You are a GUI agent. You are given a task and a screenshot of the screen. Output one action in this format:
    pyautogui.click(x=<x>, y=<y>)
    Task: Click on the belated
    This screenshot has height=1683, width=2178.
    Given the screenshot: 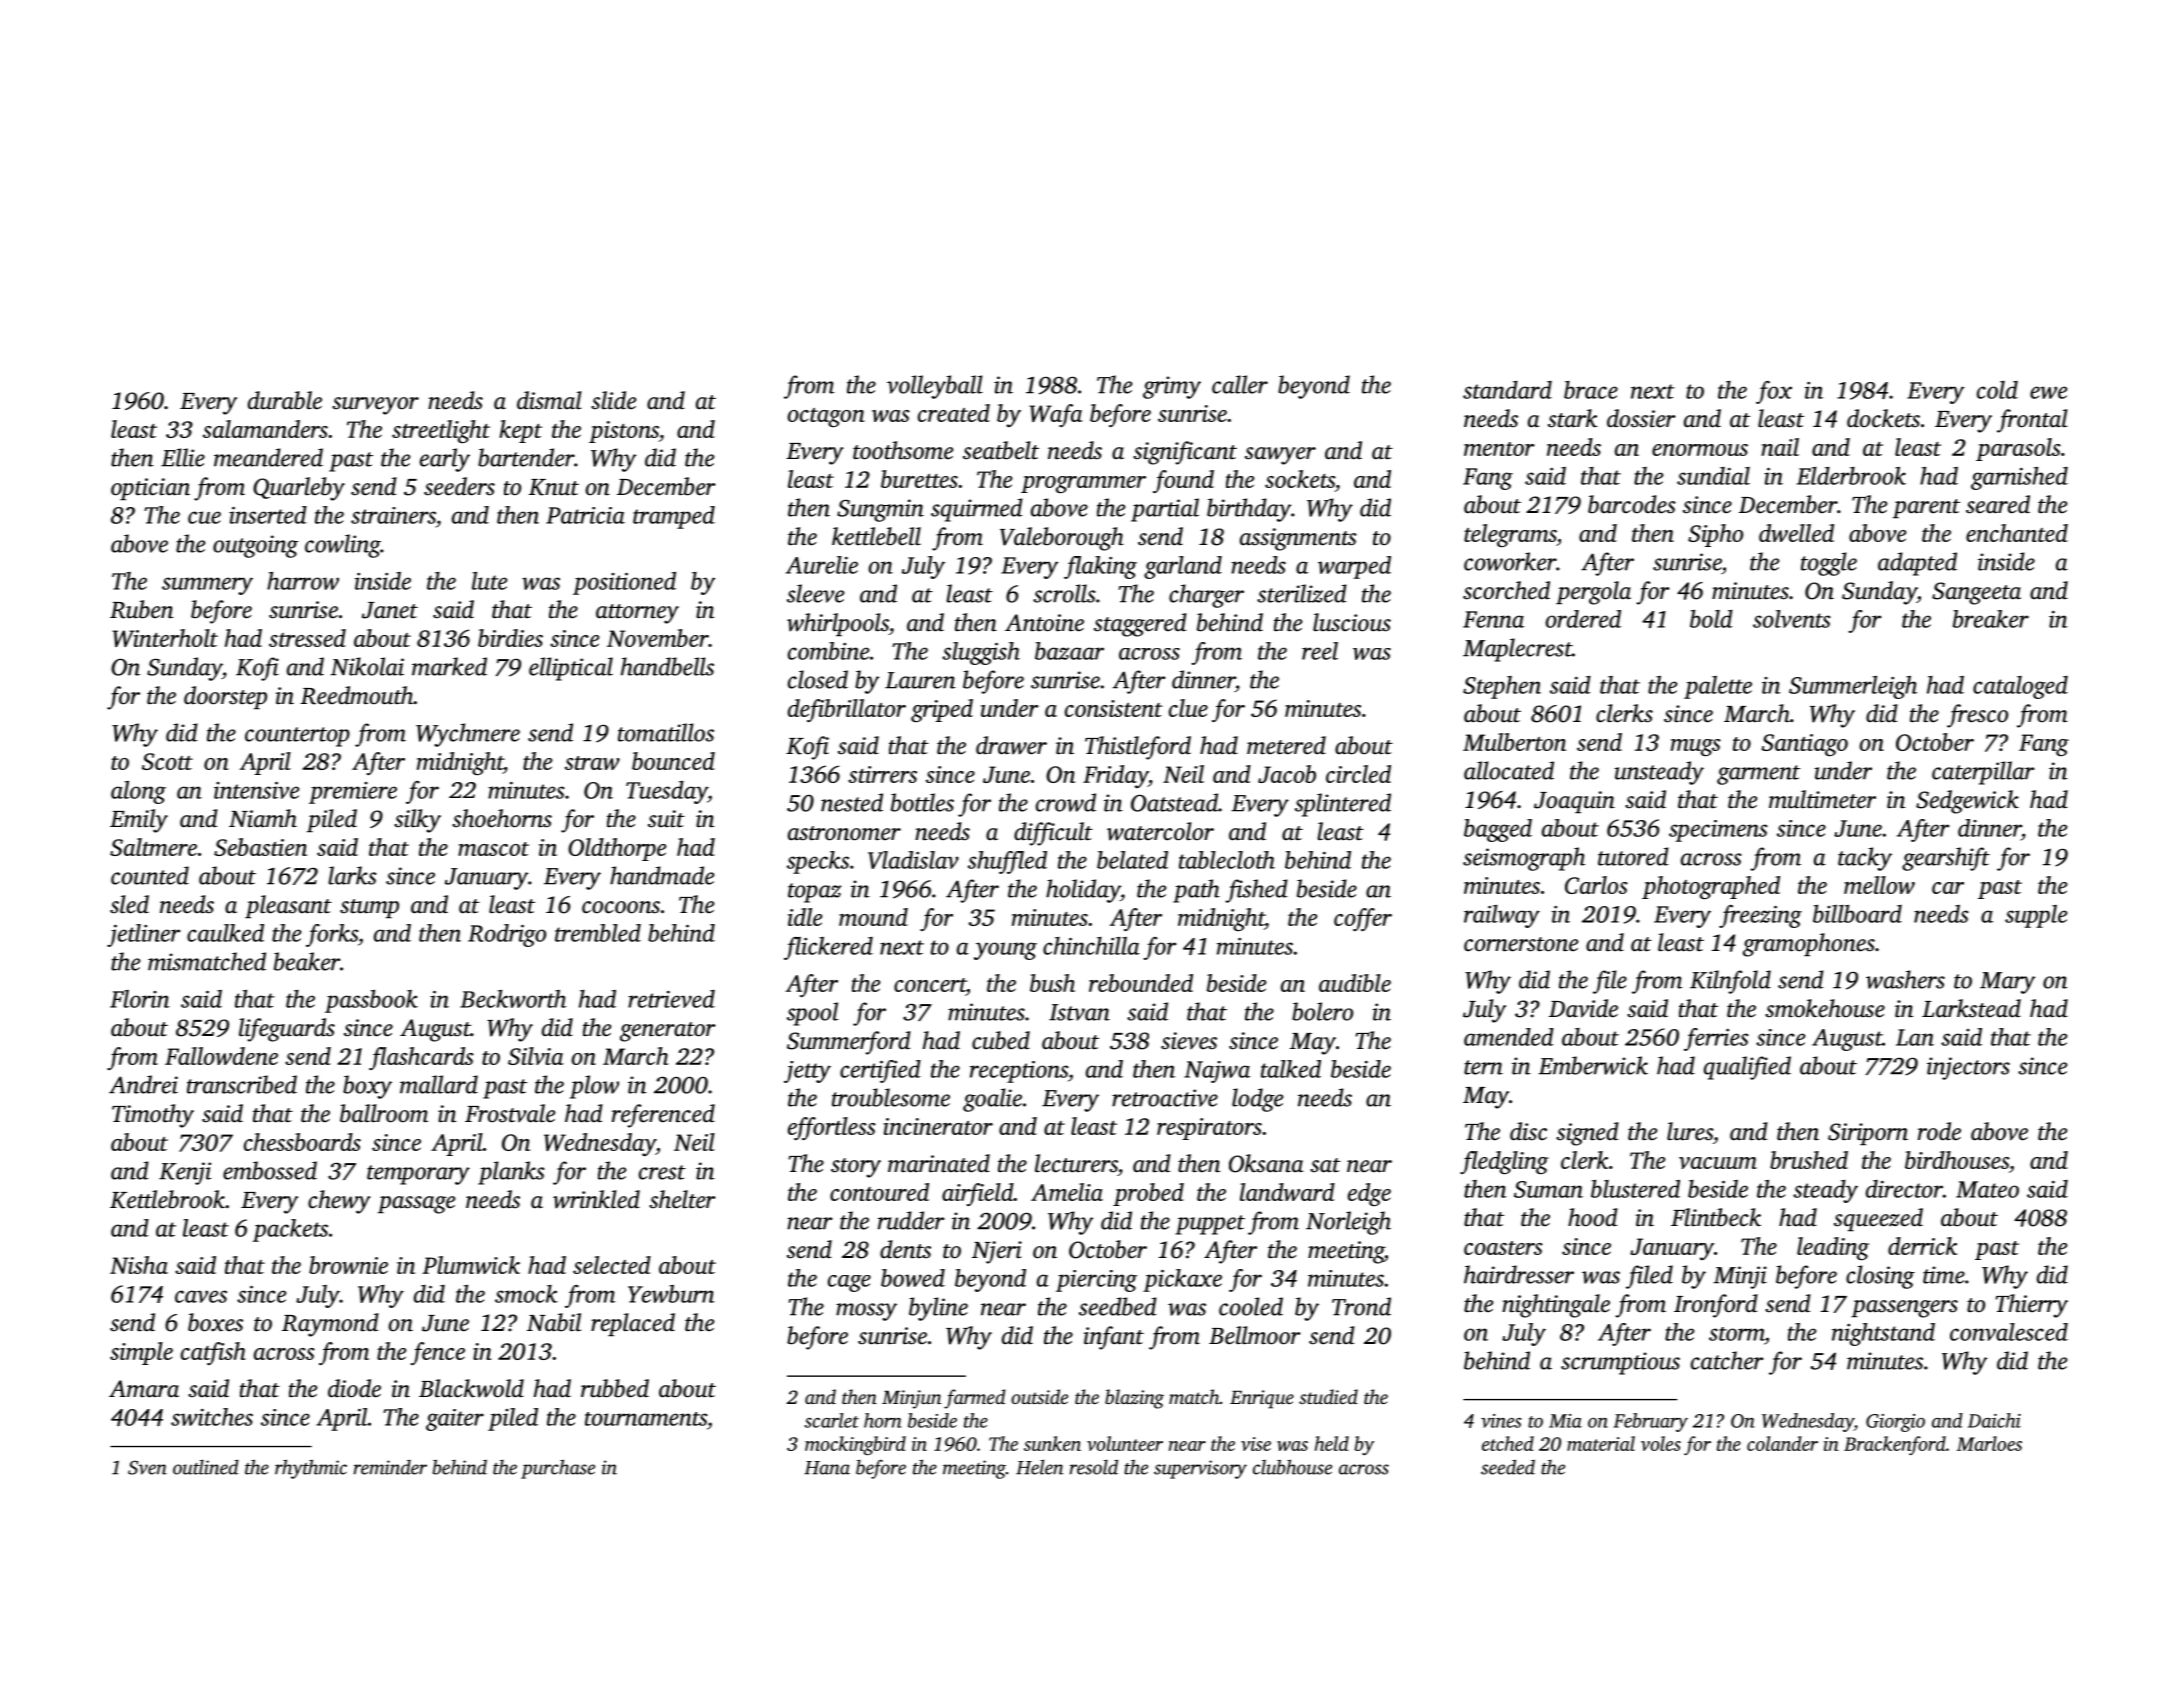 What is the action you would take?
    pyautogui.click(x=1132, y=860)
